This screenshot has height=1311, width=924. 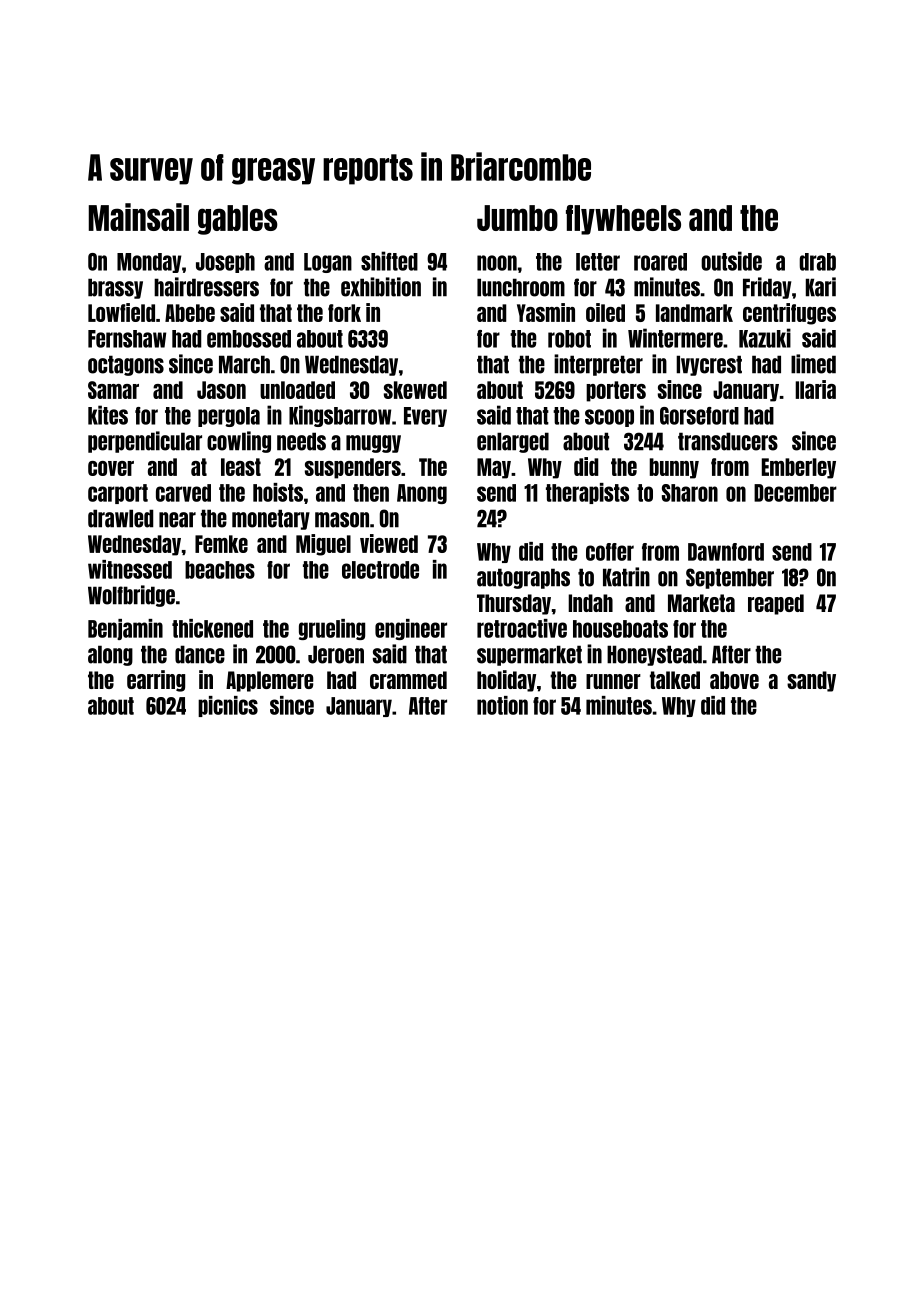 What do you see at coordinates (660, 262) in the screenshot?
I see `roared` at bounding box center [660, 262].
